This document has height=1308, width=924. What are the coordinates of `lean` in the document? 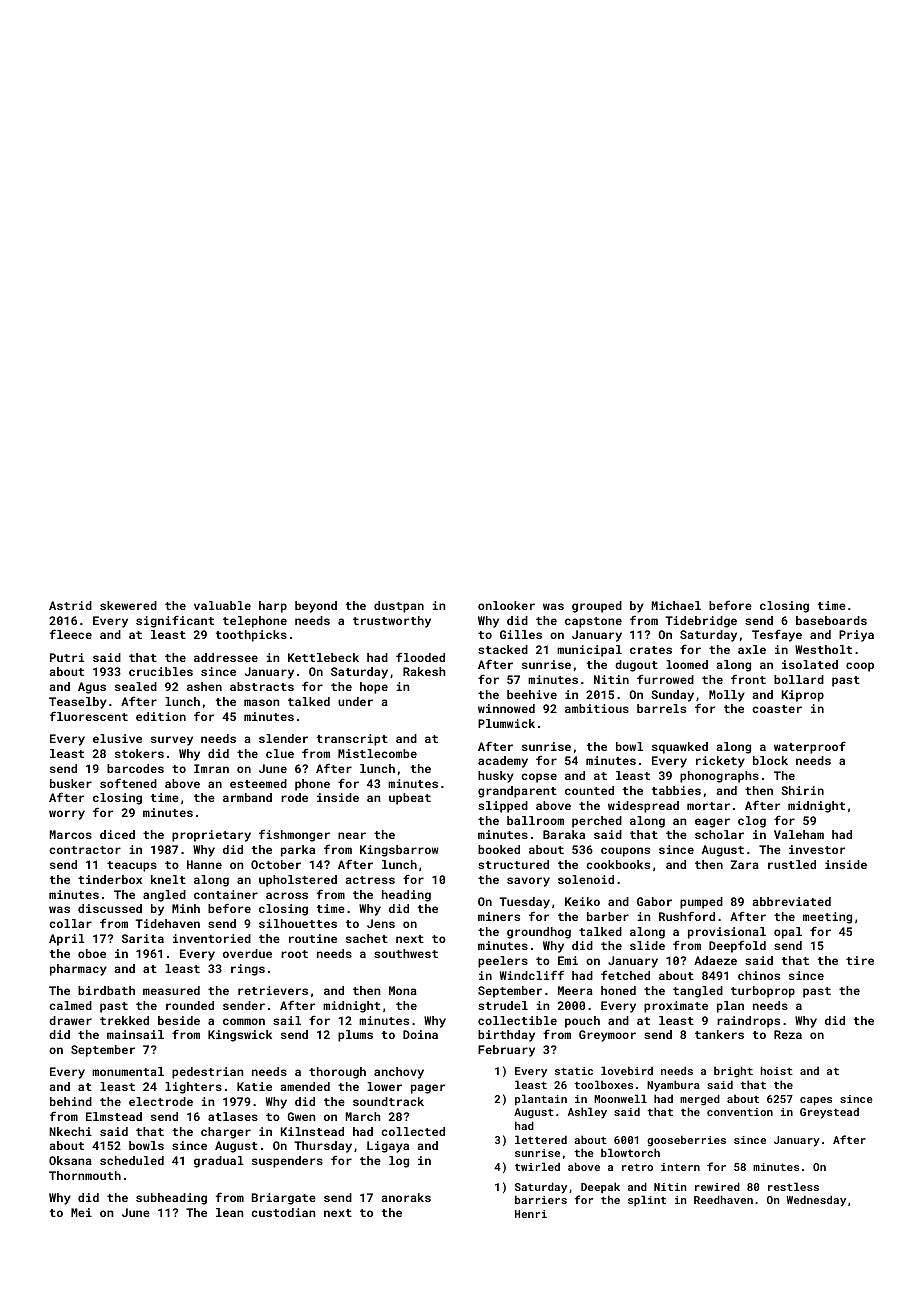 It's located at (229, 1212).
